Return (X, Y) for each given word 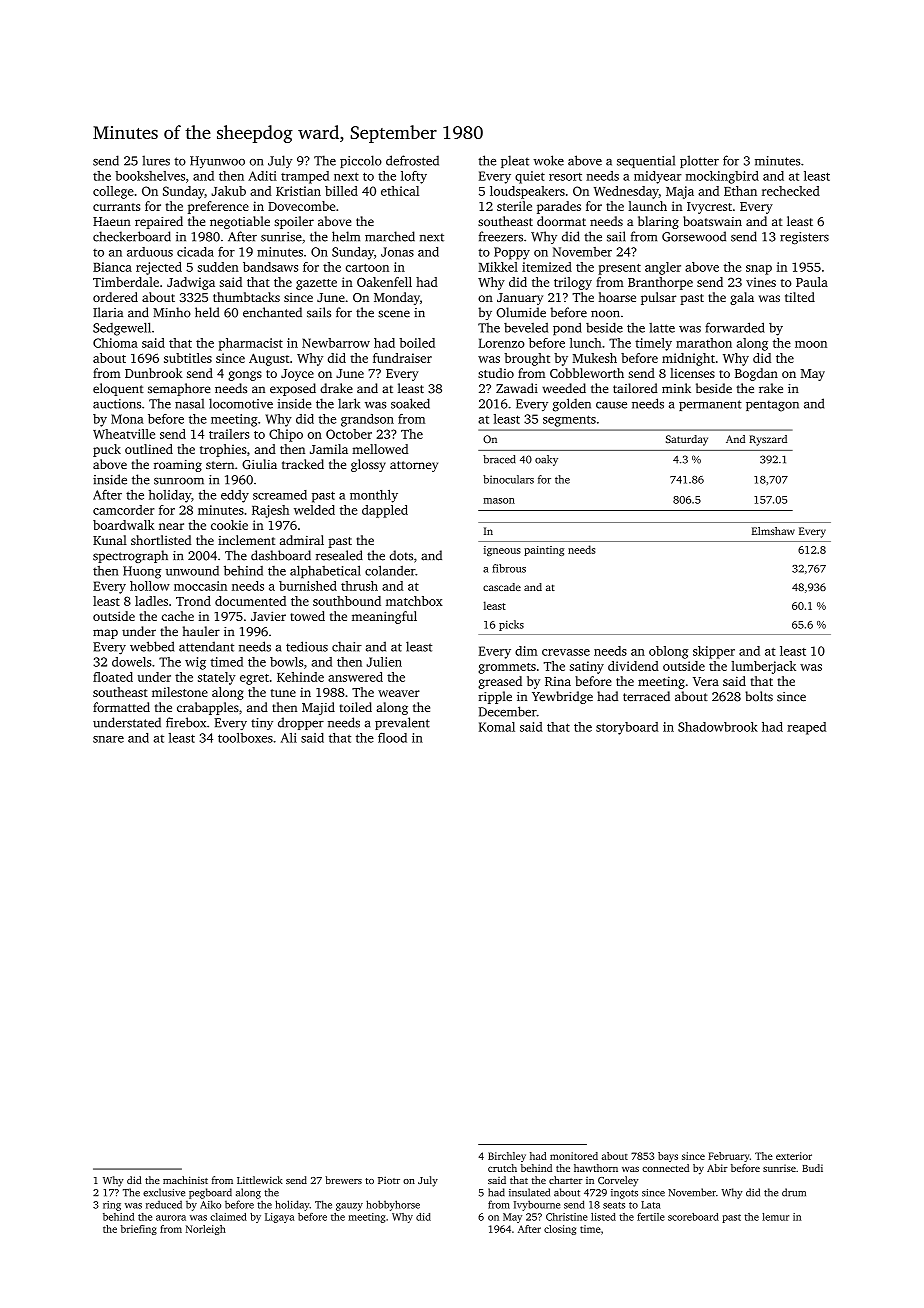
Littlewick (260, 1180)
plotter (699, 161)
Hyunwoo (217, 162)
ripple (495, 697)
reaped (806, 728)
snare (108, 739)
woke (548, 160)
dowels (132, 662)
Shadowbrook (718, 727)
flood (392, 738)
